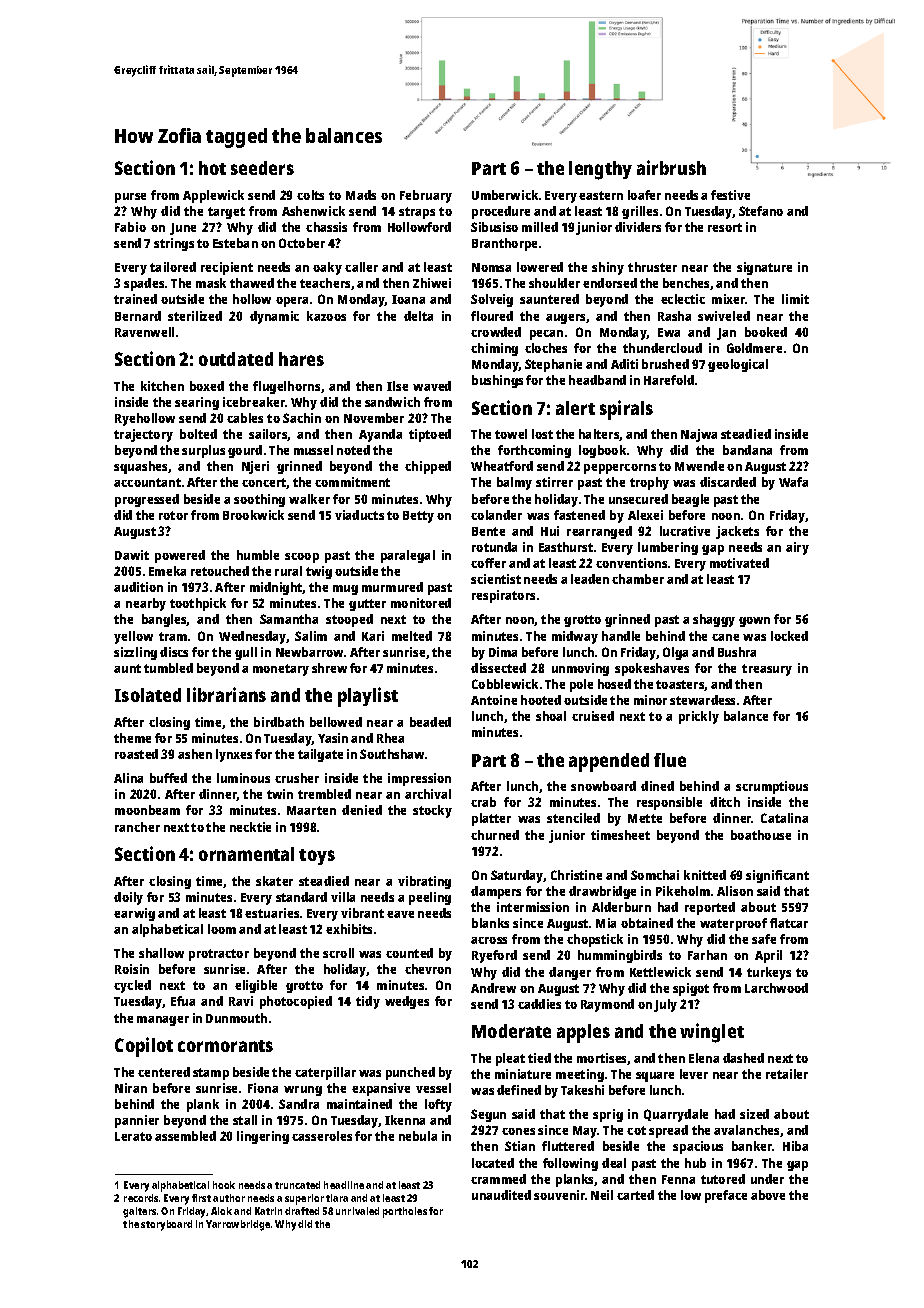 The image size is (924, 1308). Describe the element at coordinates (553, 365) in the screenshot. I see `Stephanie` at that location.
